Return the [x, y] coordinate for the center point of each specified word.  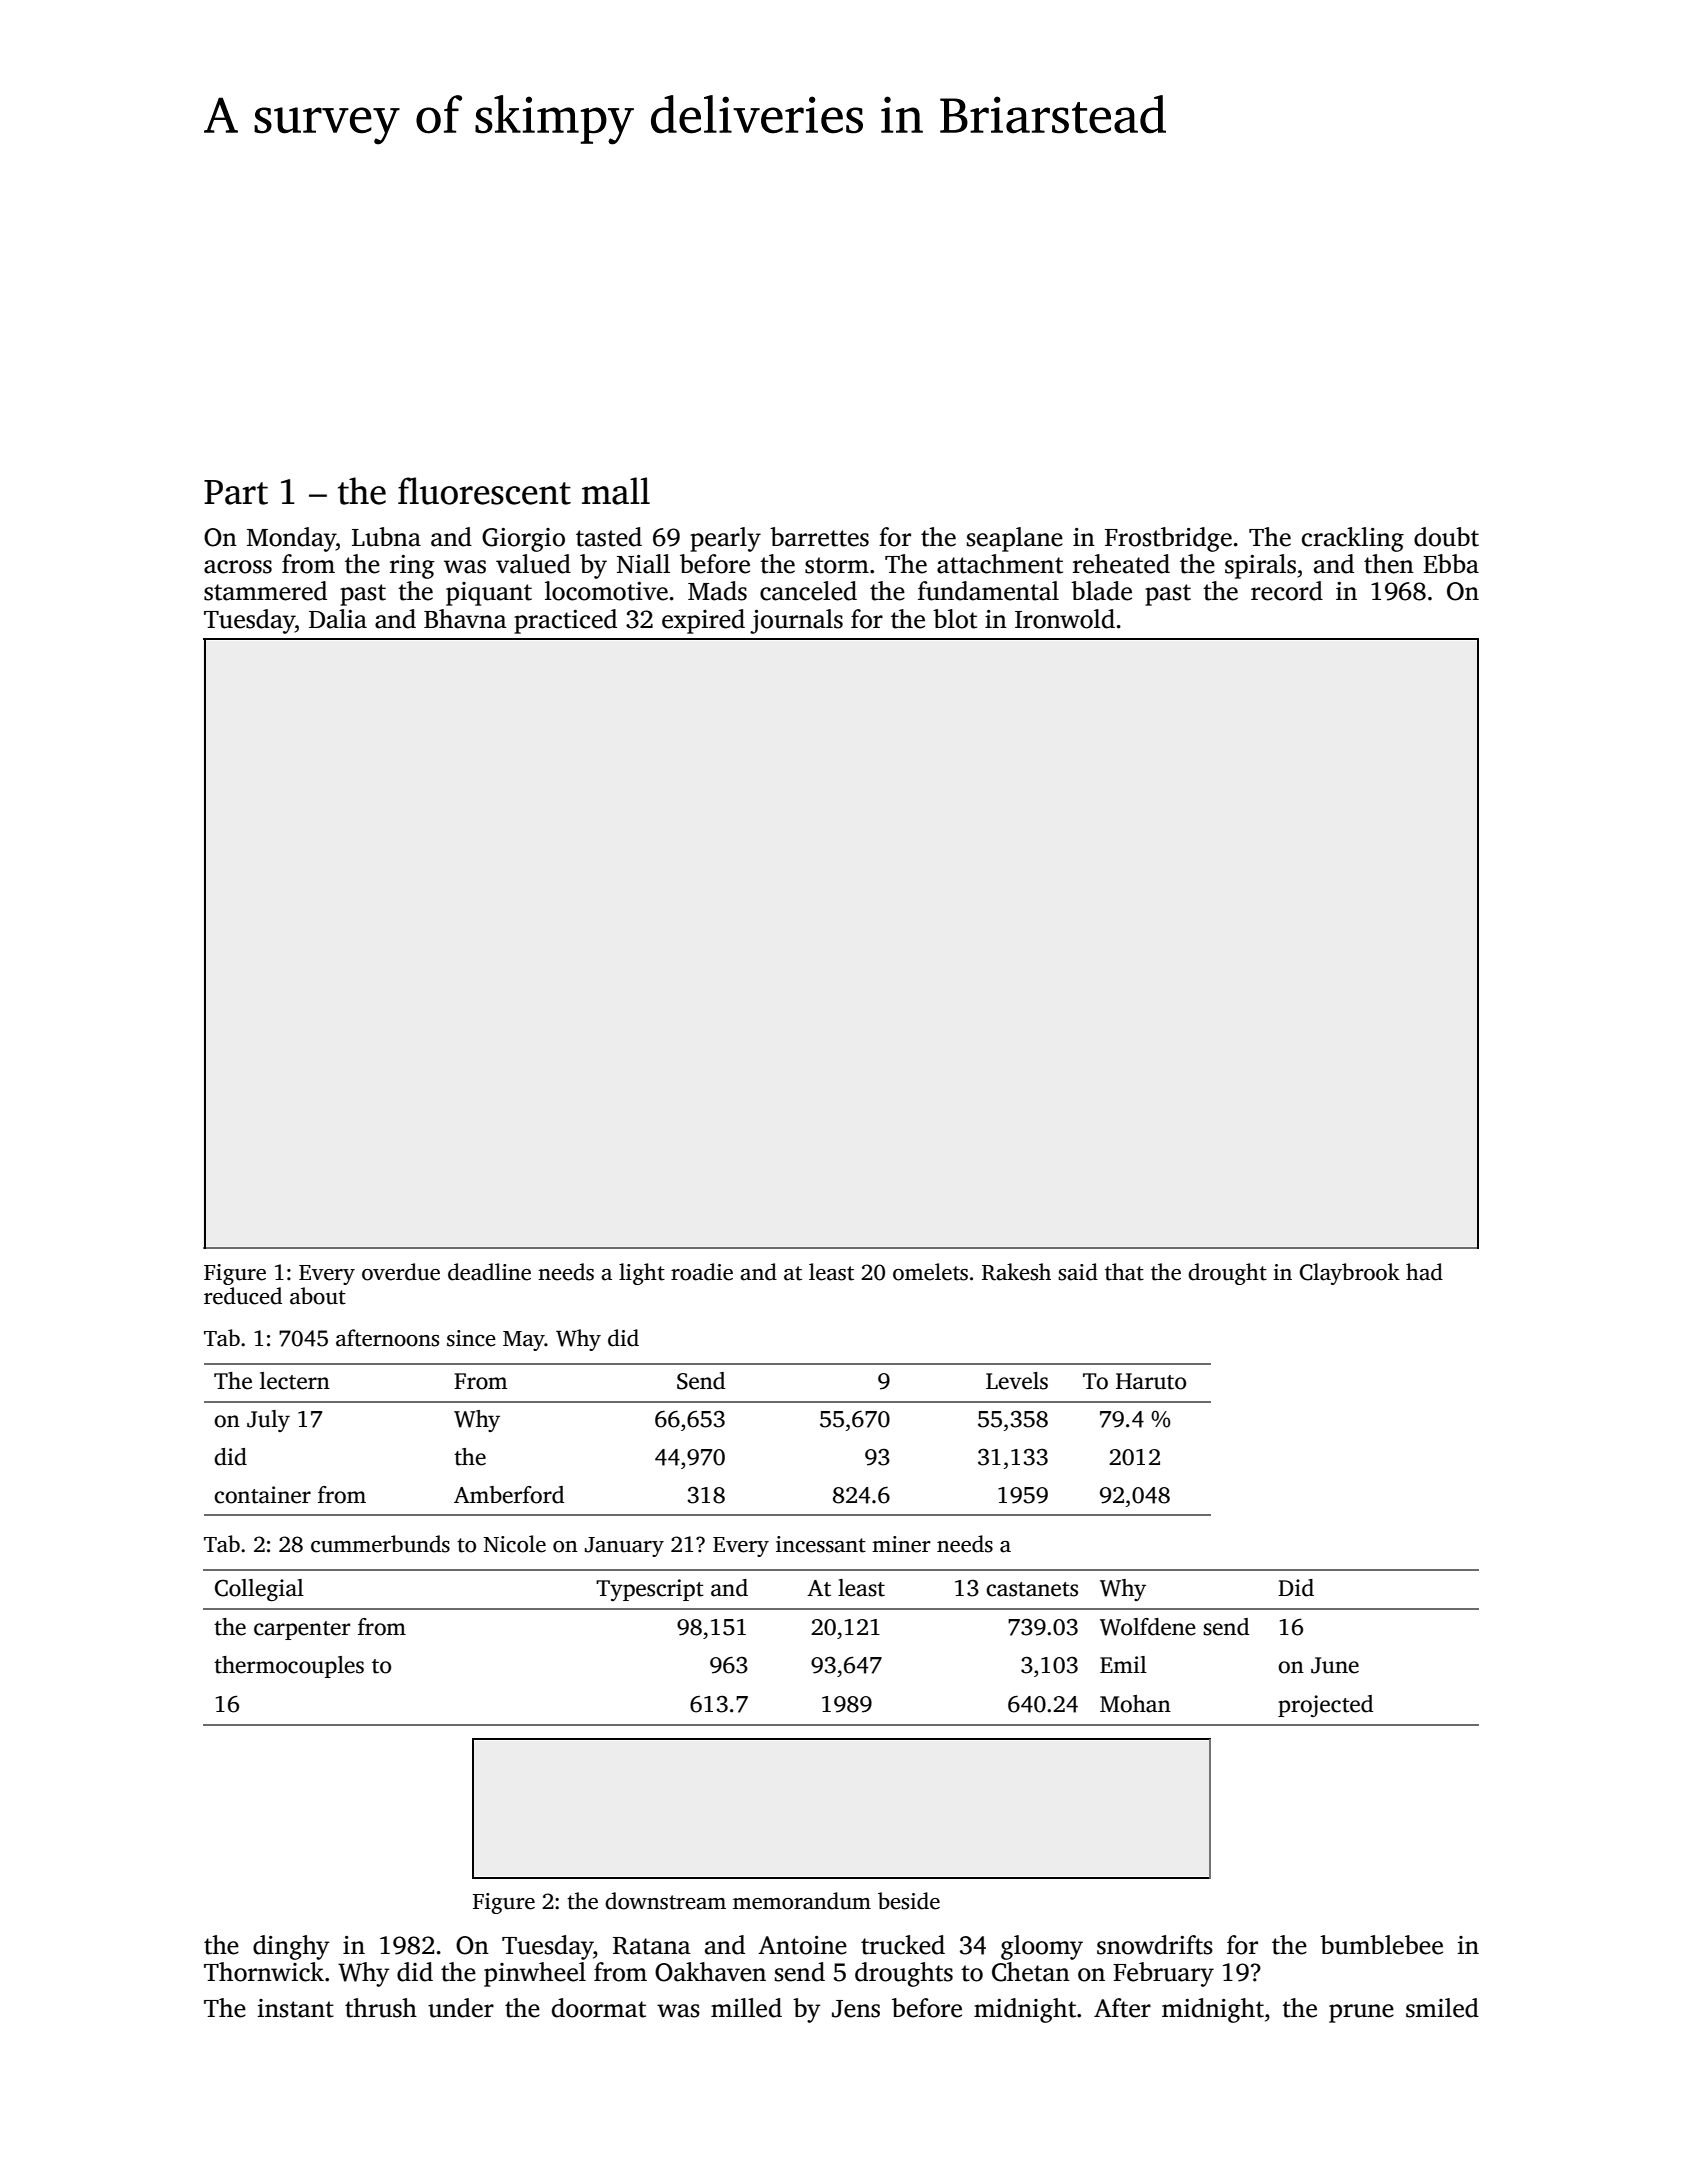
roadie [702, 1272]
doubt [1446, 537]
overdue [401, 1272]
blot [955, 619]
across [238, 567]
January [624, 1547]
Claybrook [1350, 1274]
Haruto [1151, 1381]
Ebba [1451, 564]
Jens [856, 2009]
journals [796, 621]
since [471, 1338]
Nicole [515, 1544]
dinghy [291, 1947]
